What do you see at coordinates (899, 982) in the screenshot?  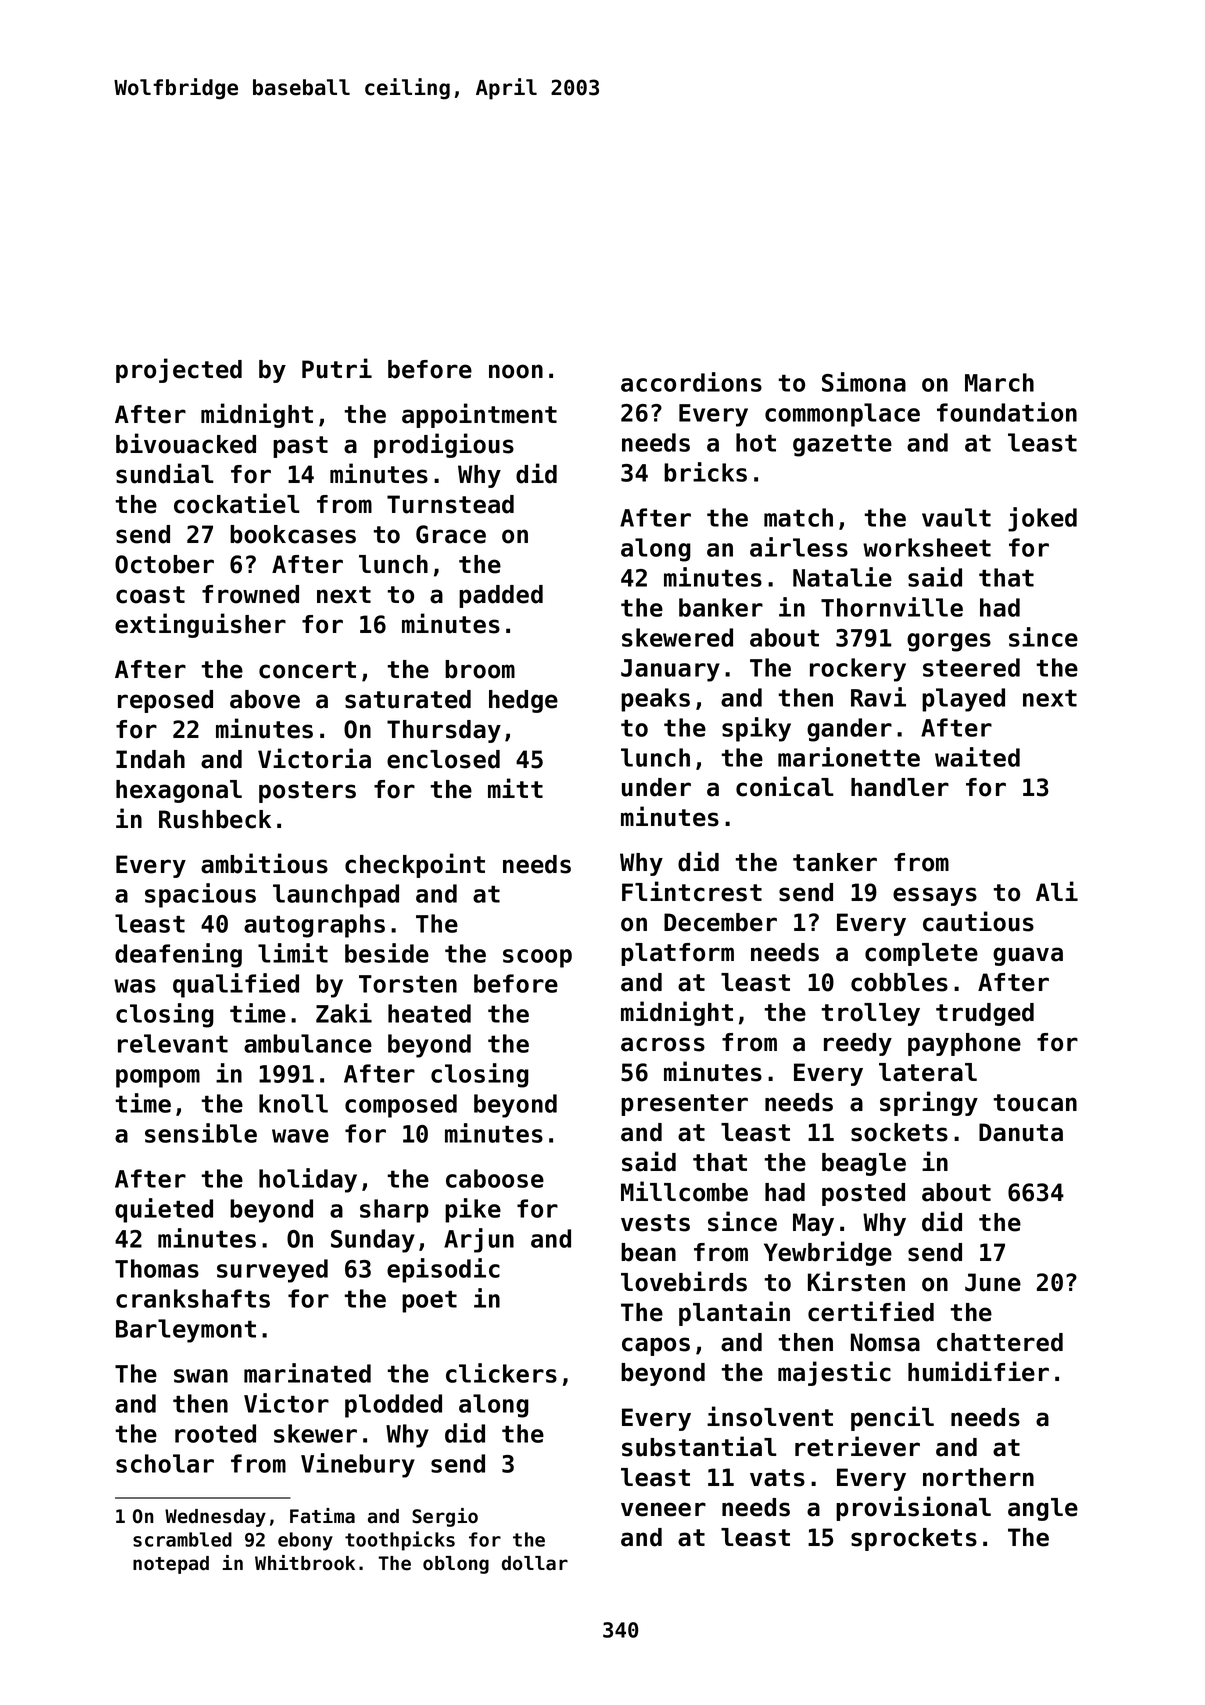 I see `cobbles` at bounding box center [899, 982].
